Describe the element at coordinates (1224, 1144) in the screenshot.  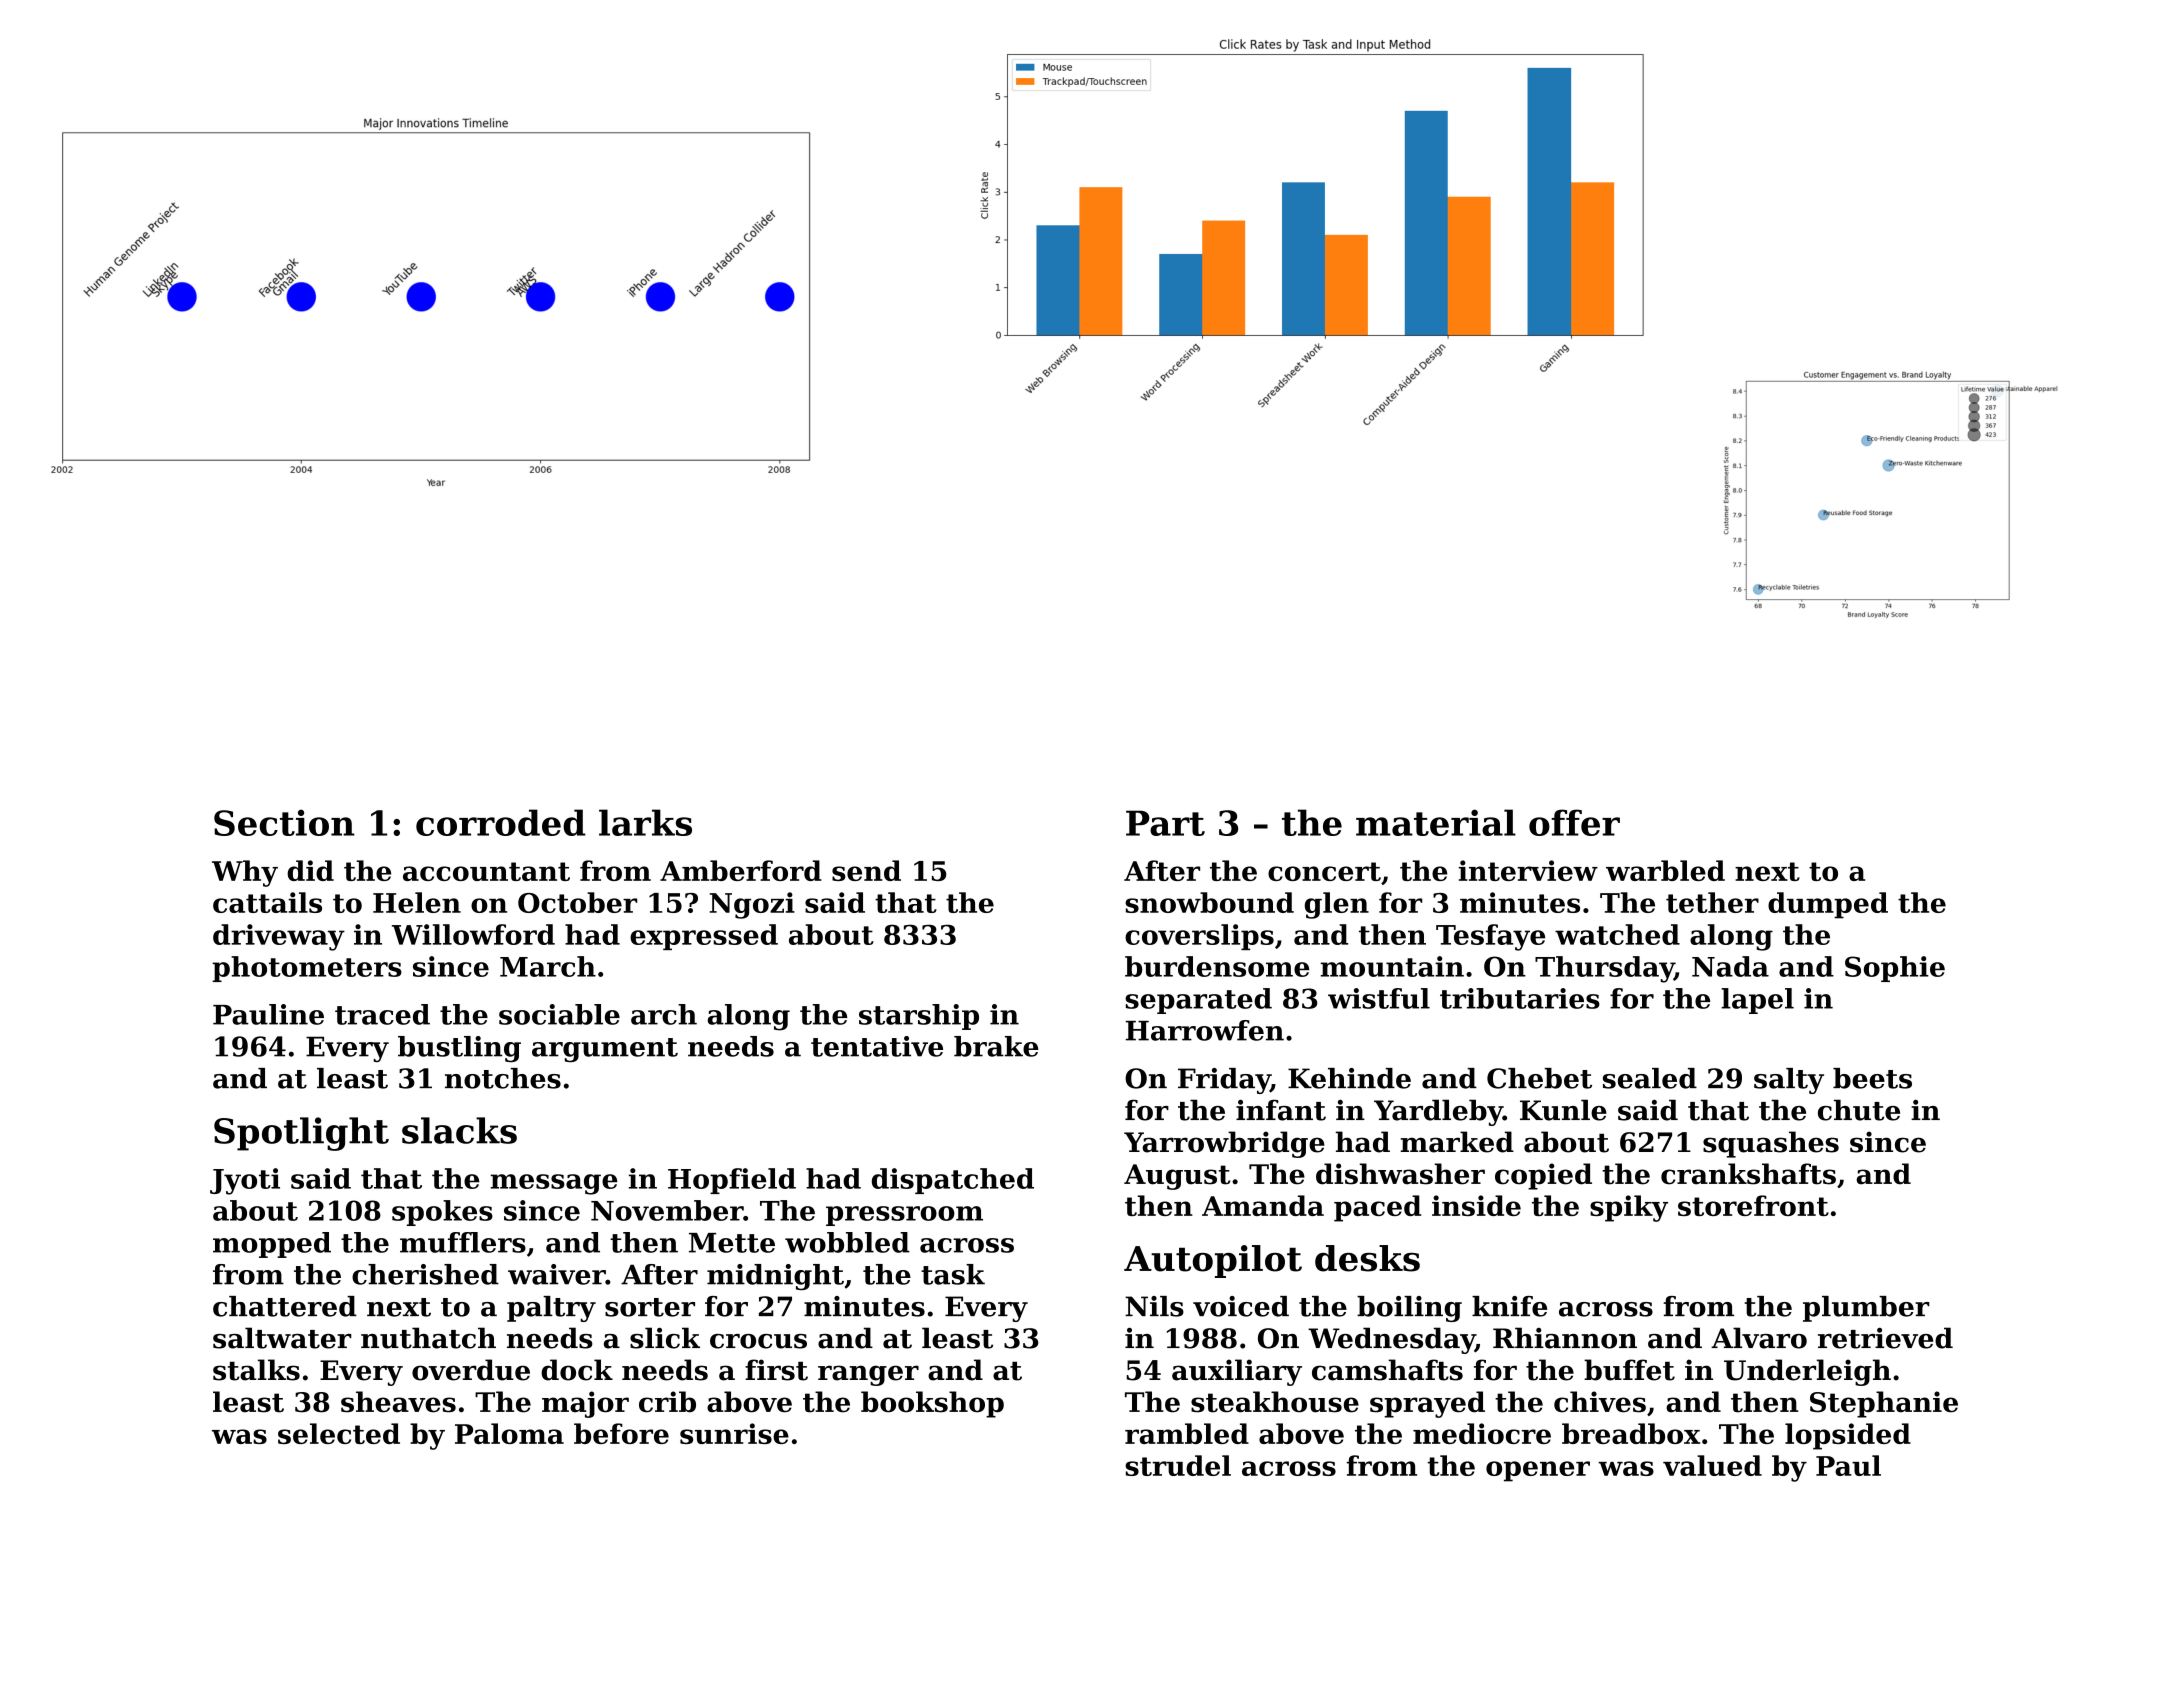
I see `Yarrowbridge` at that location.
